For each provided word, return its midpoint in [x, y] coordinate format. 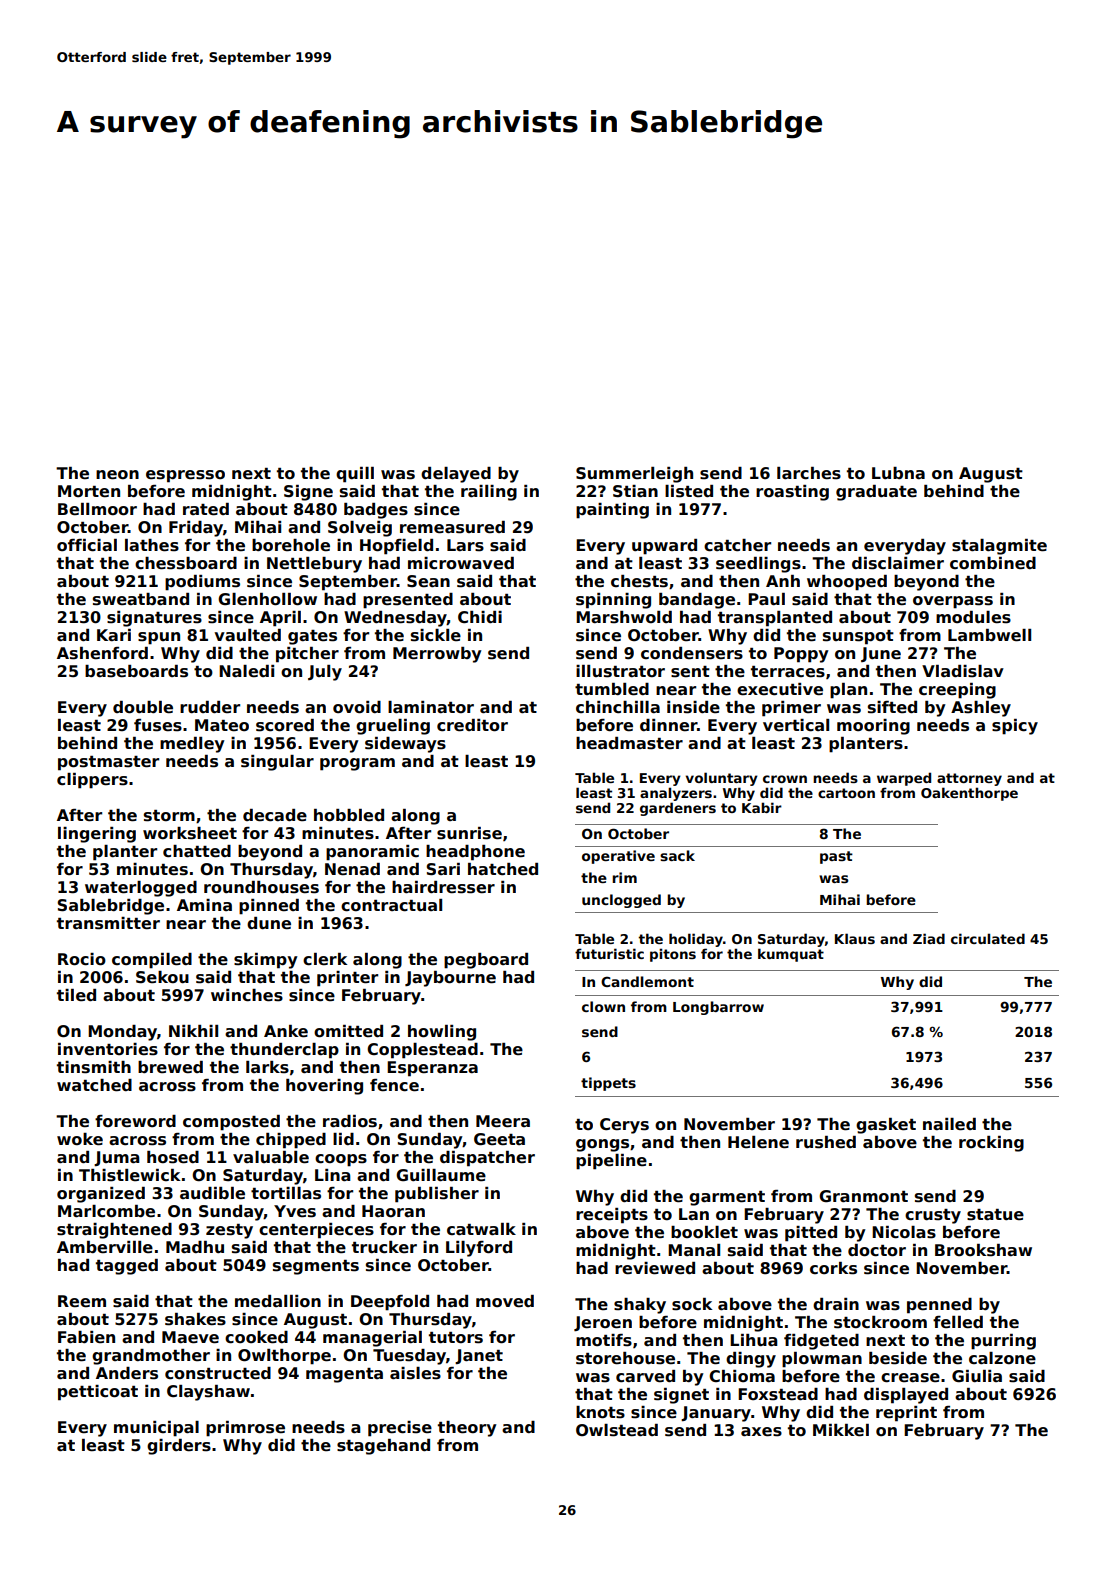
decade [275, 815]
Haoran [393, 1211]
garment [727, 1198]
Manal [694, 1250]
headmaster [629, 743]
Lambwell [989, 635]
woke [80, 1139]
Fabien [86, 1337]
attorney [969, 779]
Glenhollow [267, 599]
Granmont [863, 1196]
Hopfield [396, 547]
